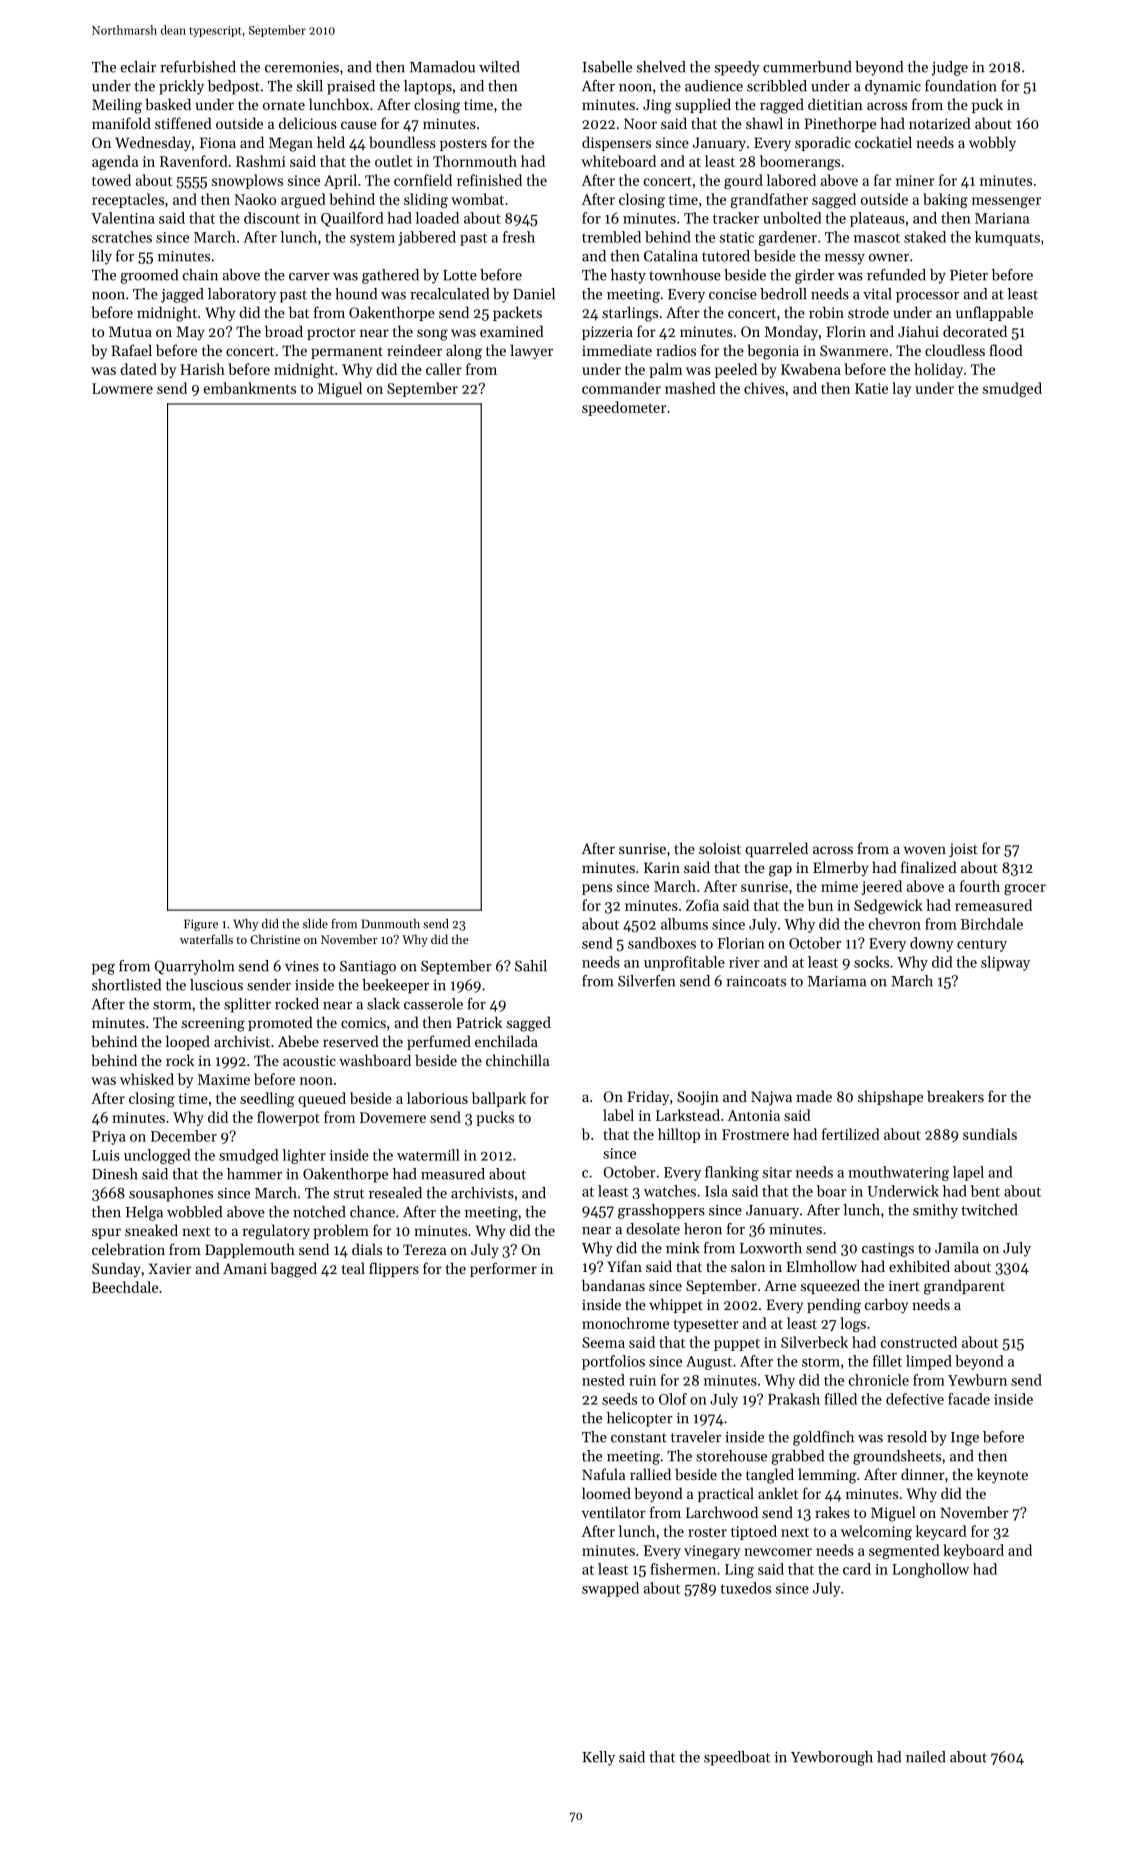 The height and width of the image is (1876, 1139). What do you see at coordinates (391, 924) in the image?
I see `Dunmouth` at bounding box center [391, 924].
